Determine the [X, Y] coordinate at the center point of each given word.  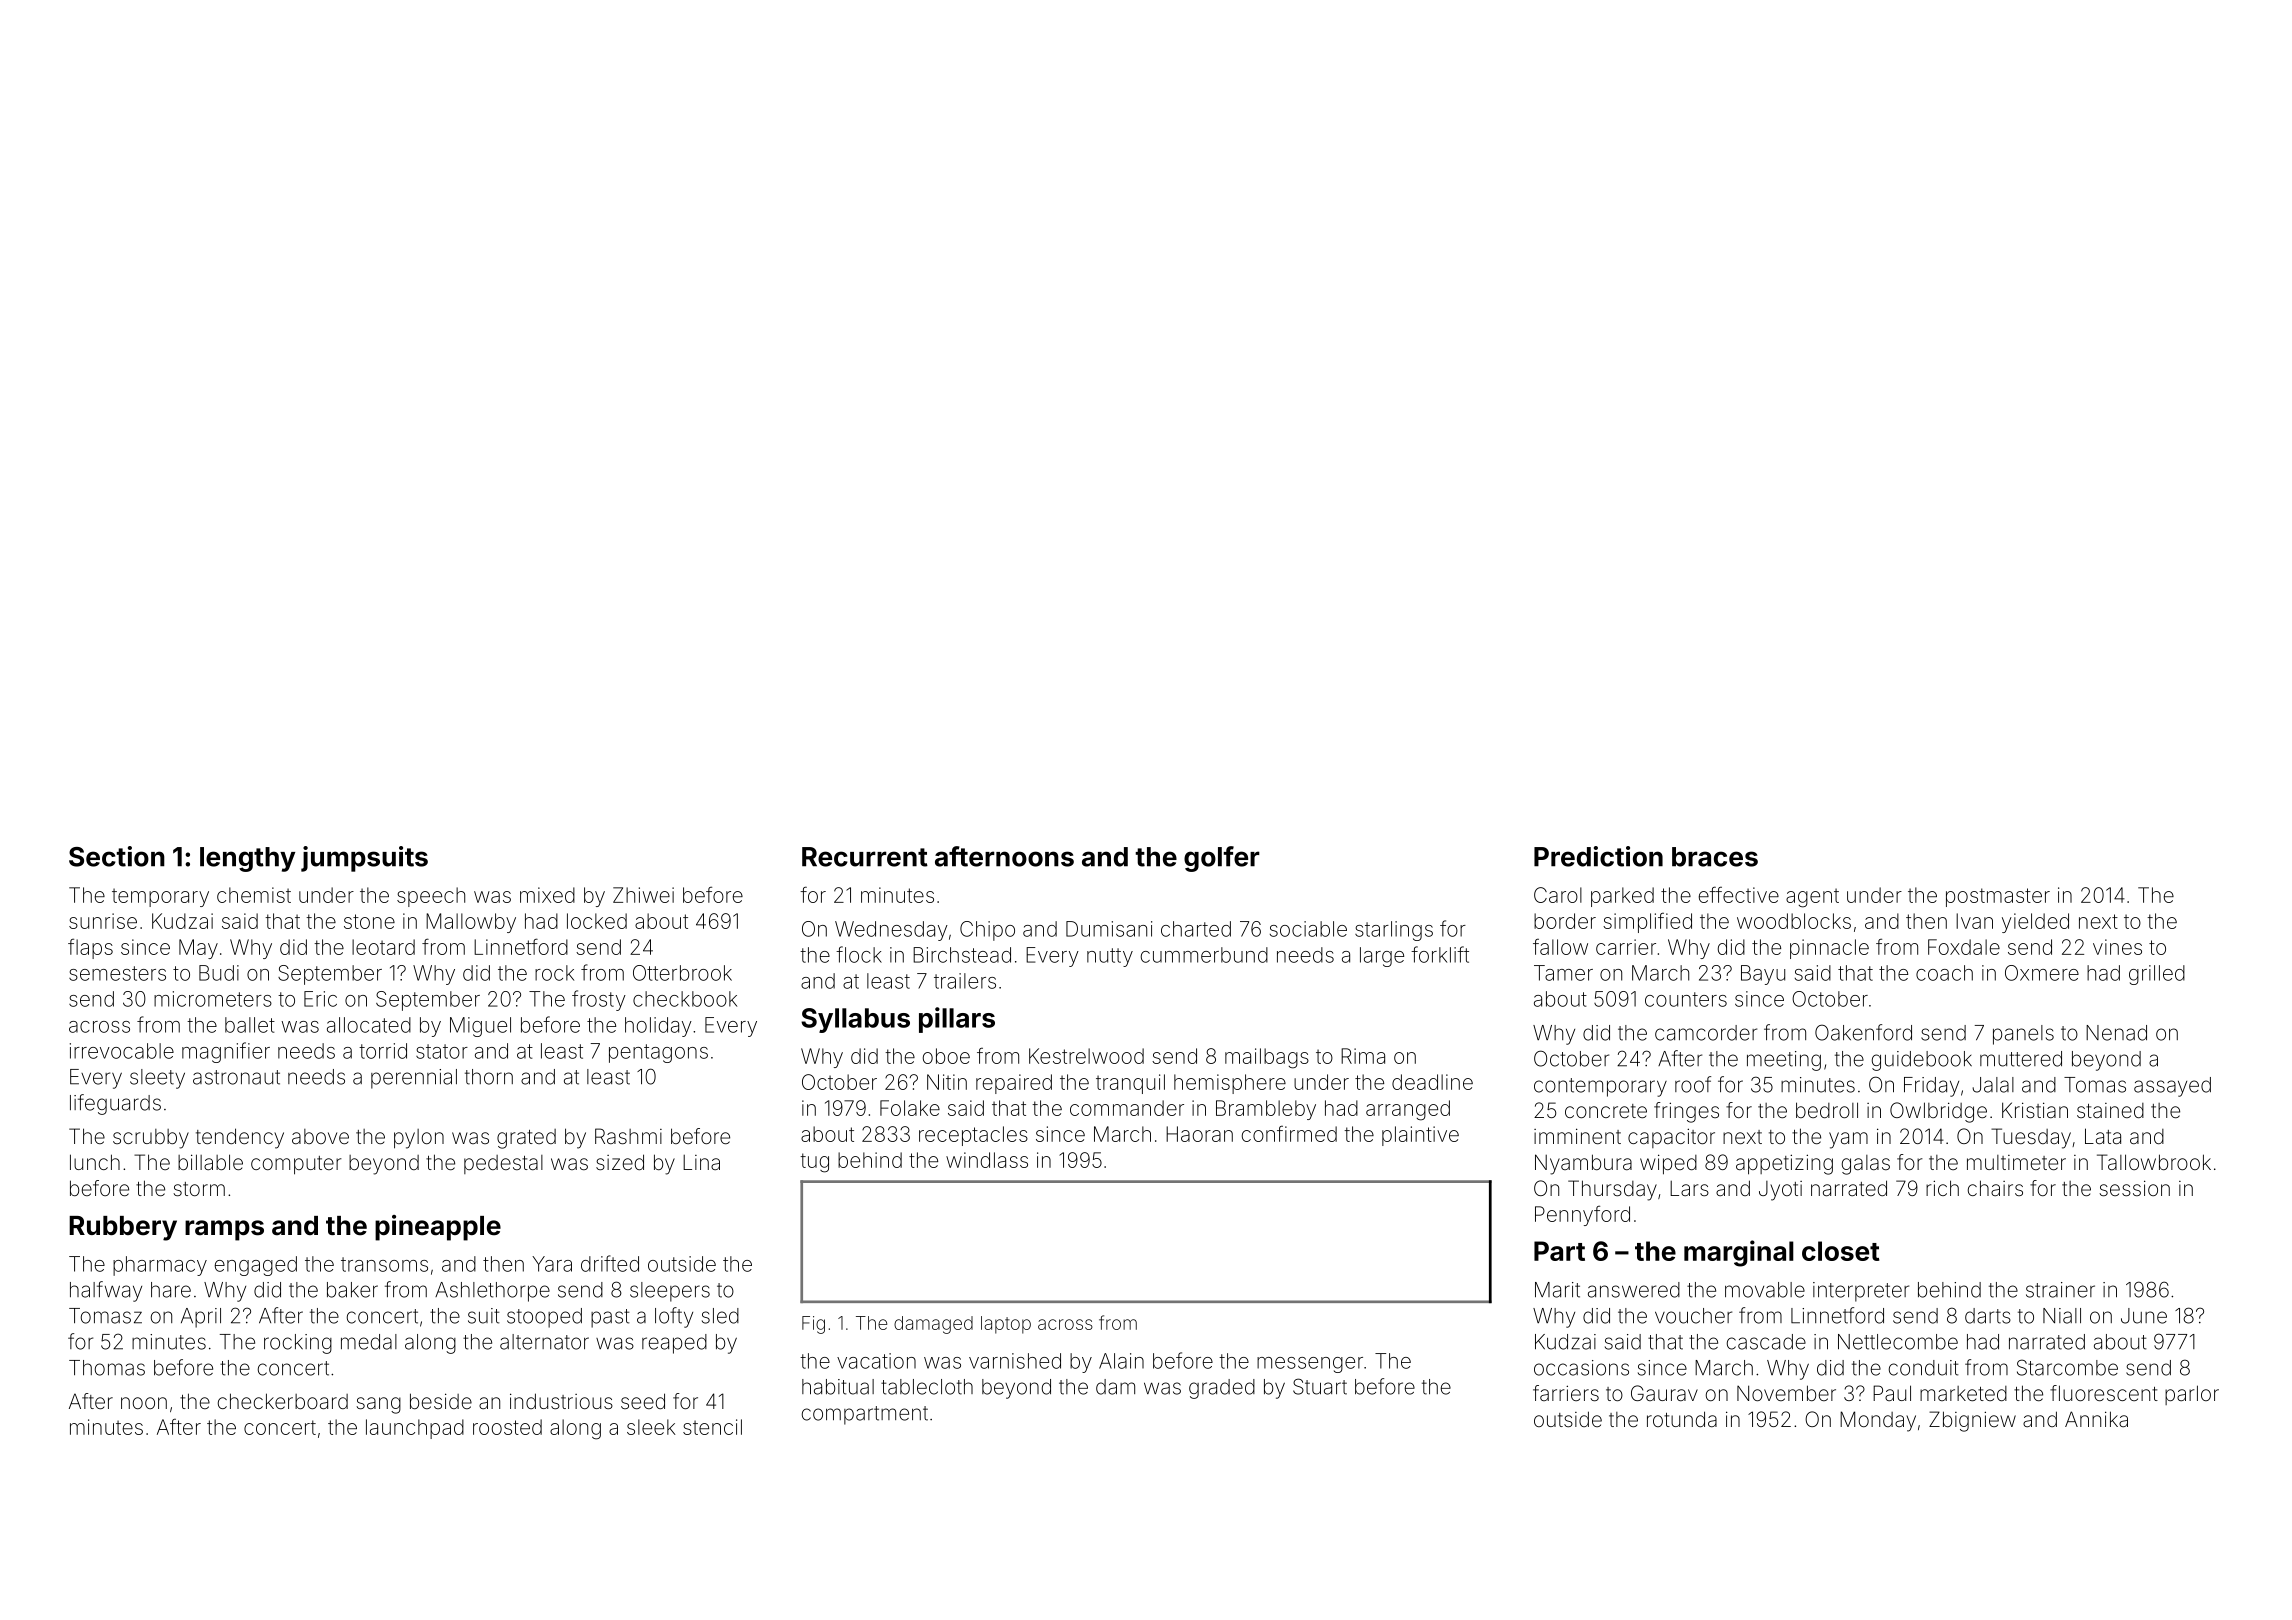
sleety [157, 1079]
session [2134, 1188]
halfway [106, 1291]
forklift [1440, 954]
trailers [965, 981]
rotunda [1682, 1419]
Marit [1557, 1290]
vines [2117, 947]
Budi [219, 973]
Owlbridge [1938, 1112]
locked [597, 921]
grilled [2157, 975]
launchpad [415, 1429]
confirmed [1289, 1134]
